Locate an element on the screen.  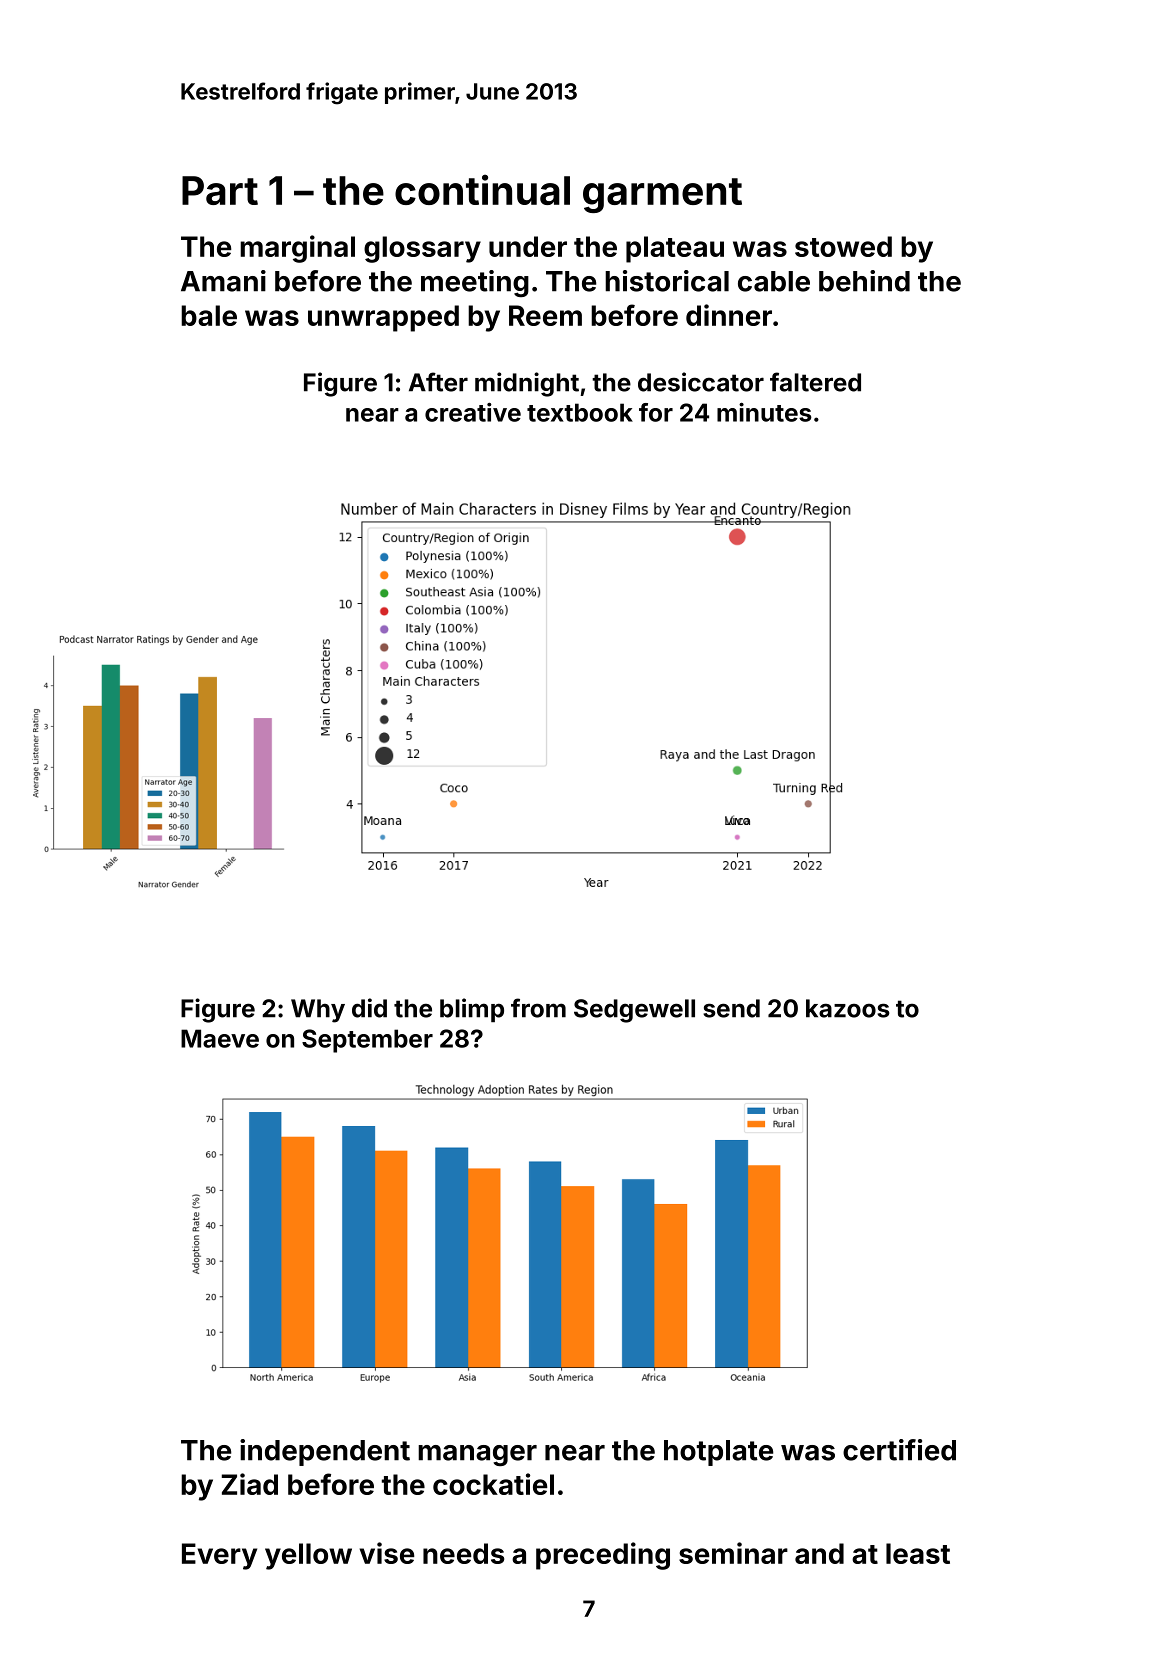
After is located at coordinates (438, 382).
